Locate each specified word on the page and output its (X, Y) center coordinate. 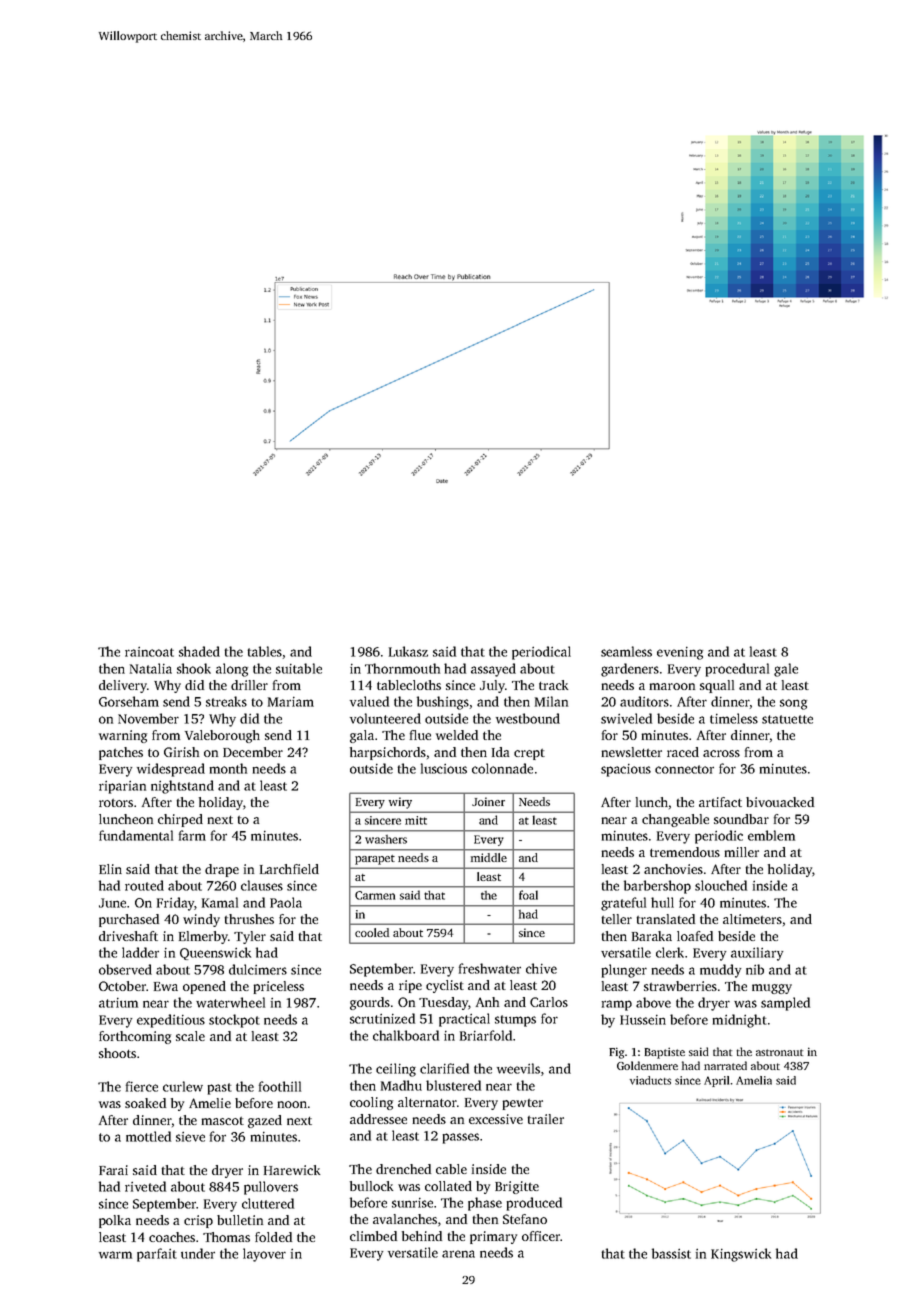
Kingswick (741, 1255)
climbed (373, 1236)
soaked (145, 1103)
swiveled (626, 718)
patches (121, 753)
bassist (671, 1253)
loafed (695, 936)
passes (461, 1138)
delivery (123, 686)
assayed (493, 670)
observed (125, 969)
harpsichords (388, 753)
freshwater (490, 968)
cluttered (268, 1203)
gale (786, 670)
